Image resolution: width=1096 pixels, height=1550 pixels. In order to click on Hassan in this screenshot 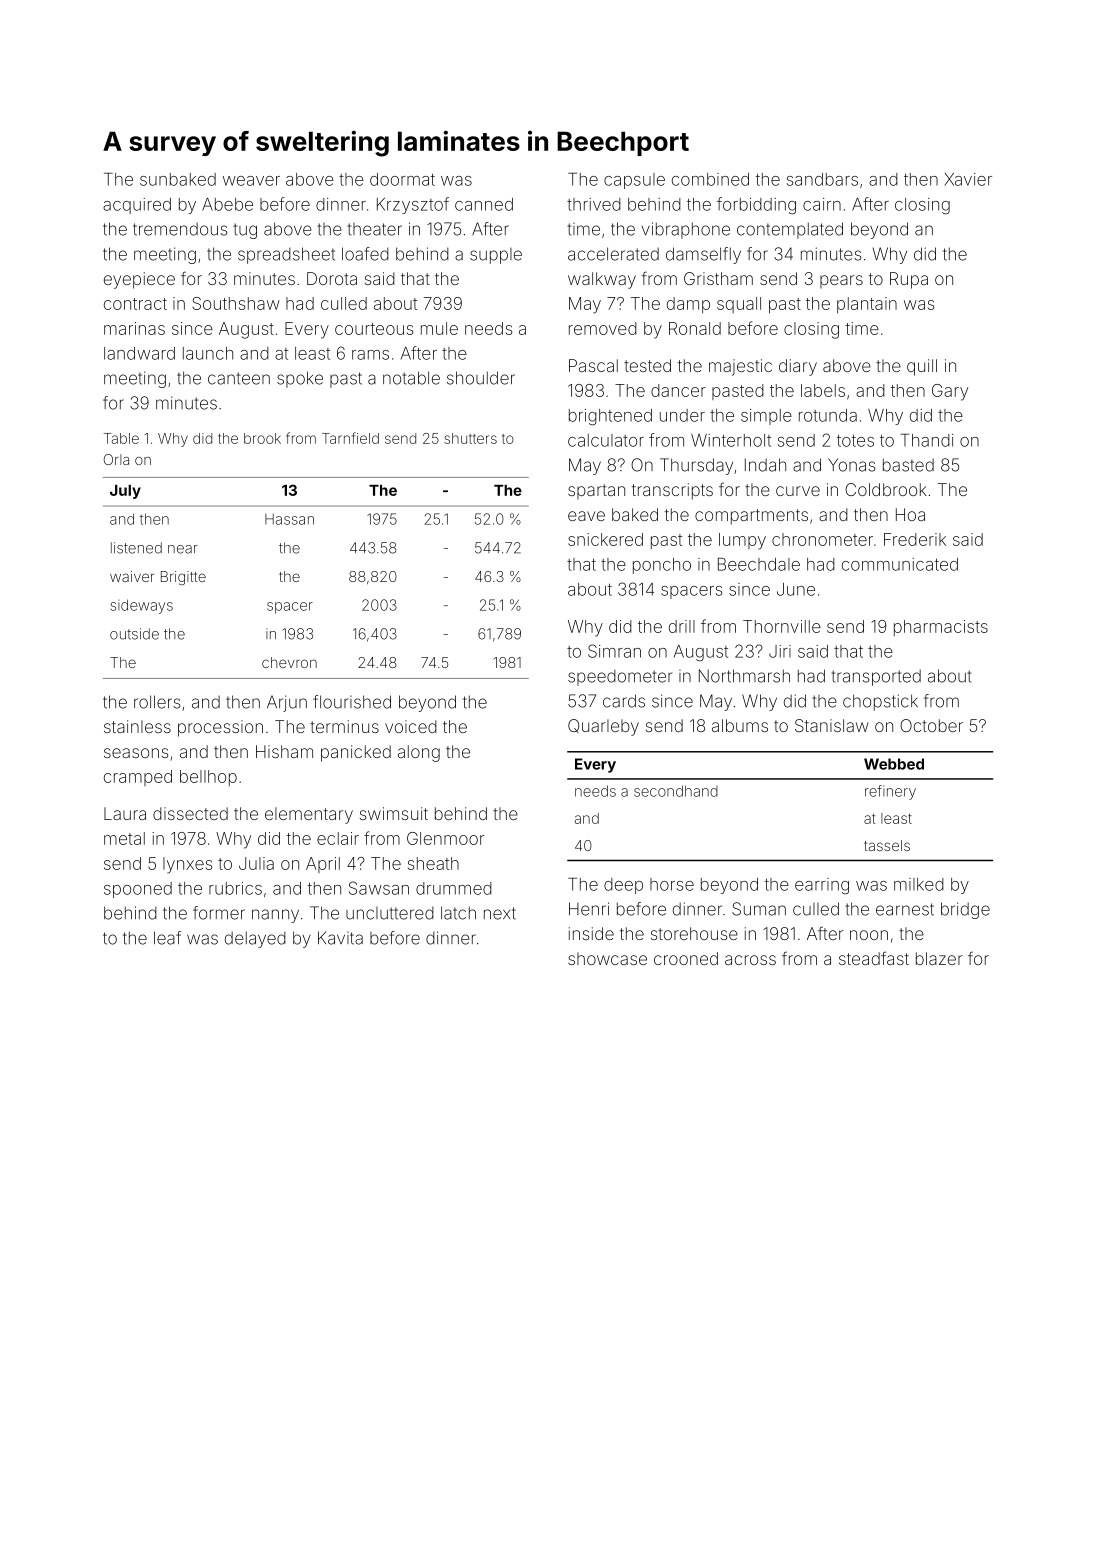, I will do `click(289, 519)`.
